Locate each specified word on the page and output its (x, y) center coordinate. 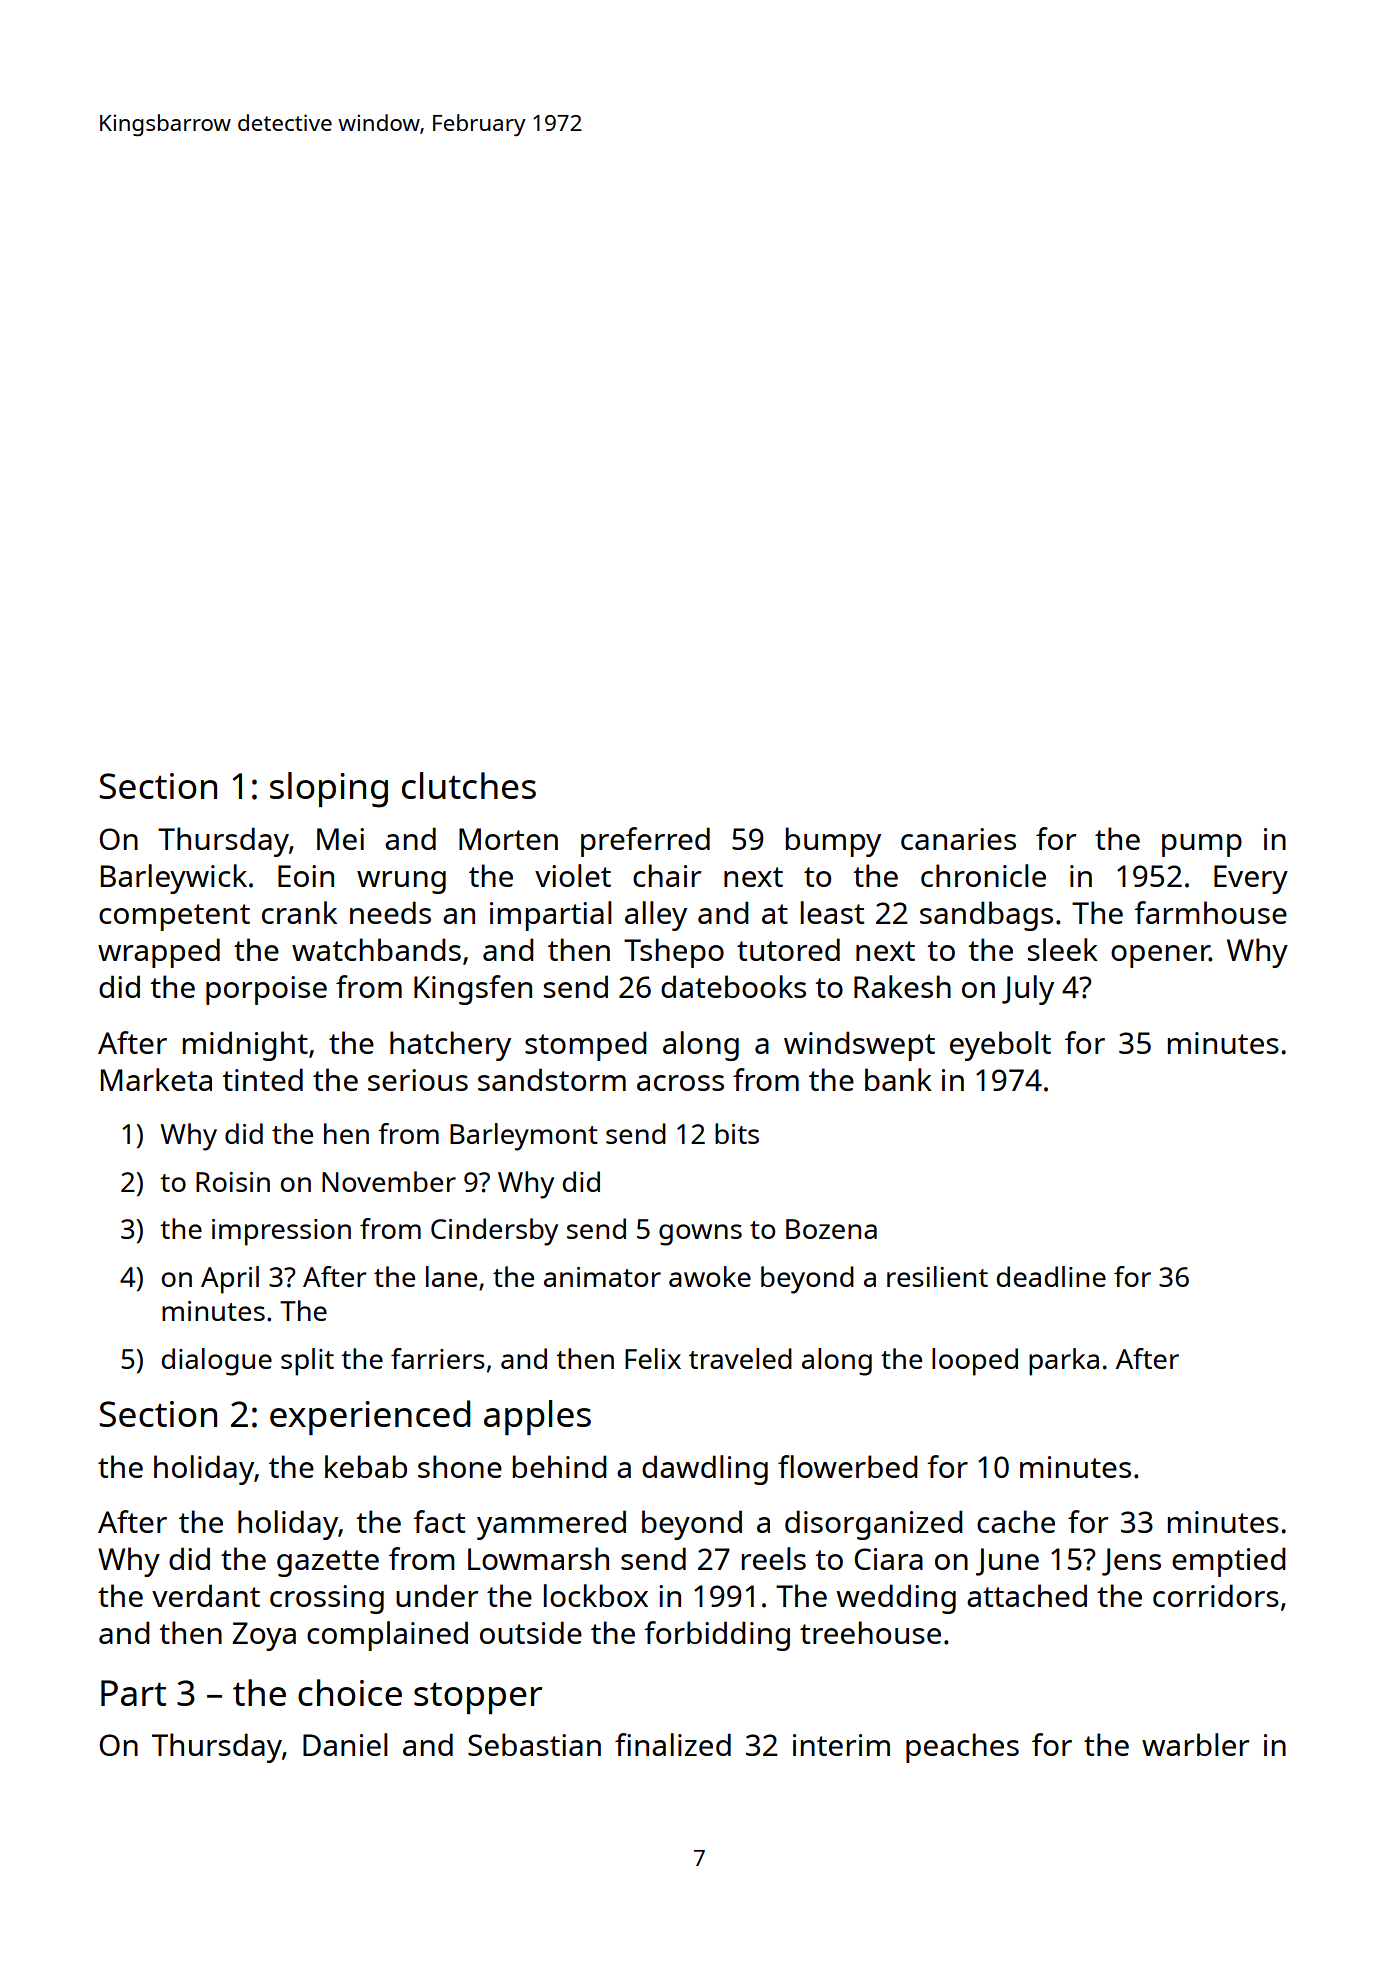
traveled (740, 1358)
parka (1064, 1362)
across (680, 1083)
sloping (329, 790)
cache (1016, 1521)
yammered (551, 1525)
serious (418, 1080)
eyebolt (1000, 1046)
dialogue (217, 1362)
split (307, 1362)
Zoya (264, 1636)
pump (1202, 845)
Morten (508, 839)
